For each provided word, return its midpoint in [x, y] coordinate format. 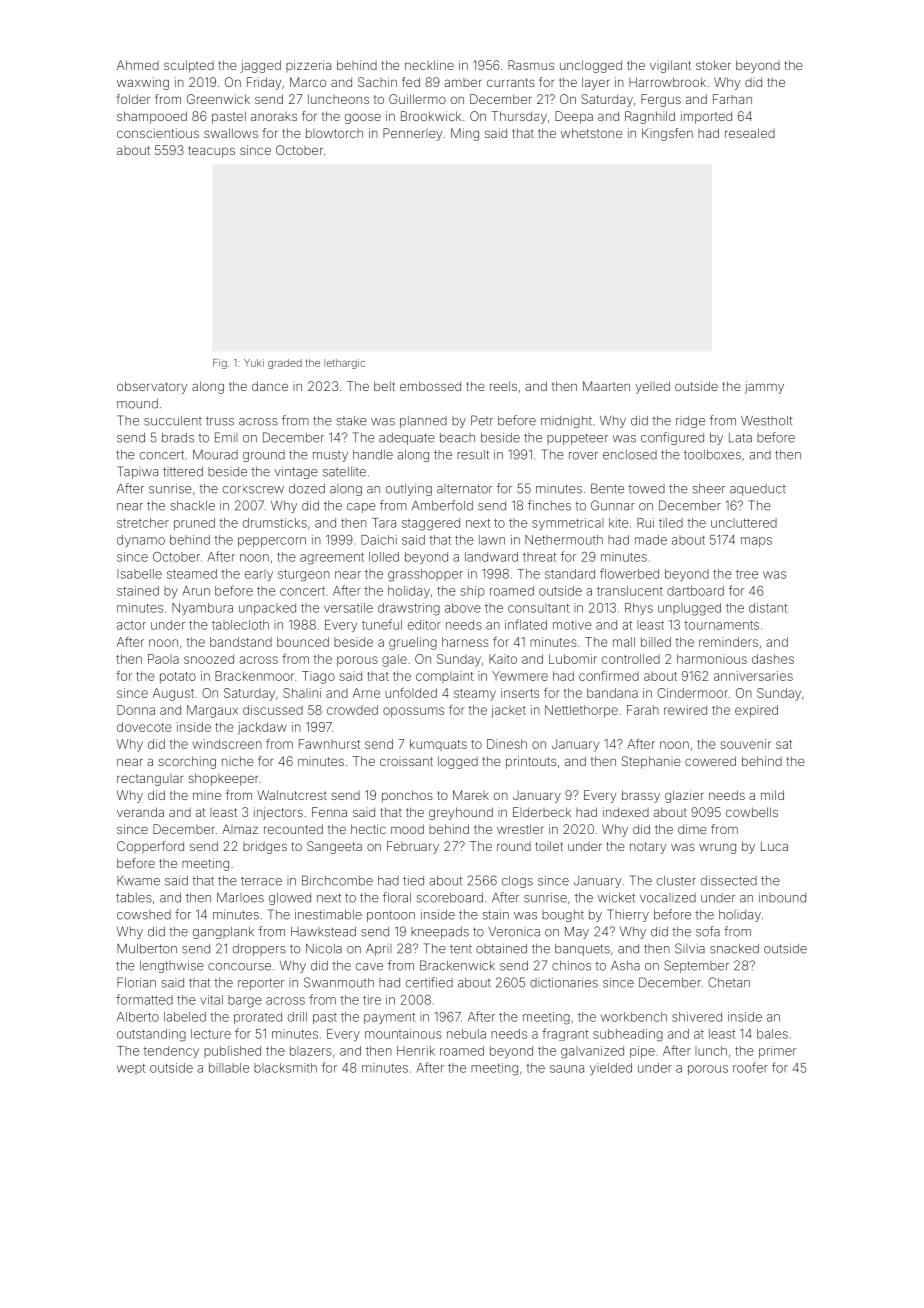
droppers [259, 950]
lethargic [344, 364]
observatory [152, 387]
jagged [261, 66]
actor [131, 625]
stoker [713, 65]
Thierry [628, 915]
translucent [630, 591]
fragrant [565, 1034]
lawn [492, 540]
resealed [750, 133]
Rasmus [531, 65]
